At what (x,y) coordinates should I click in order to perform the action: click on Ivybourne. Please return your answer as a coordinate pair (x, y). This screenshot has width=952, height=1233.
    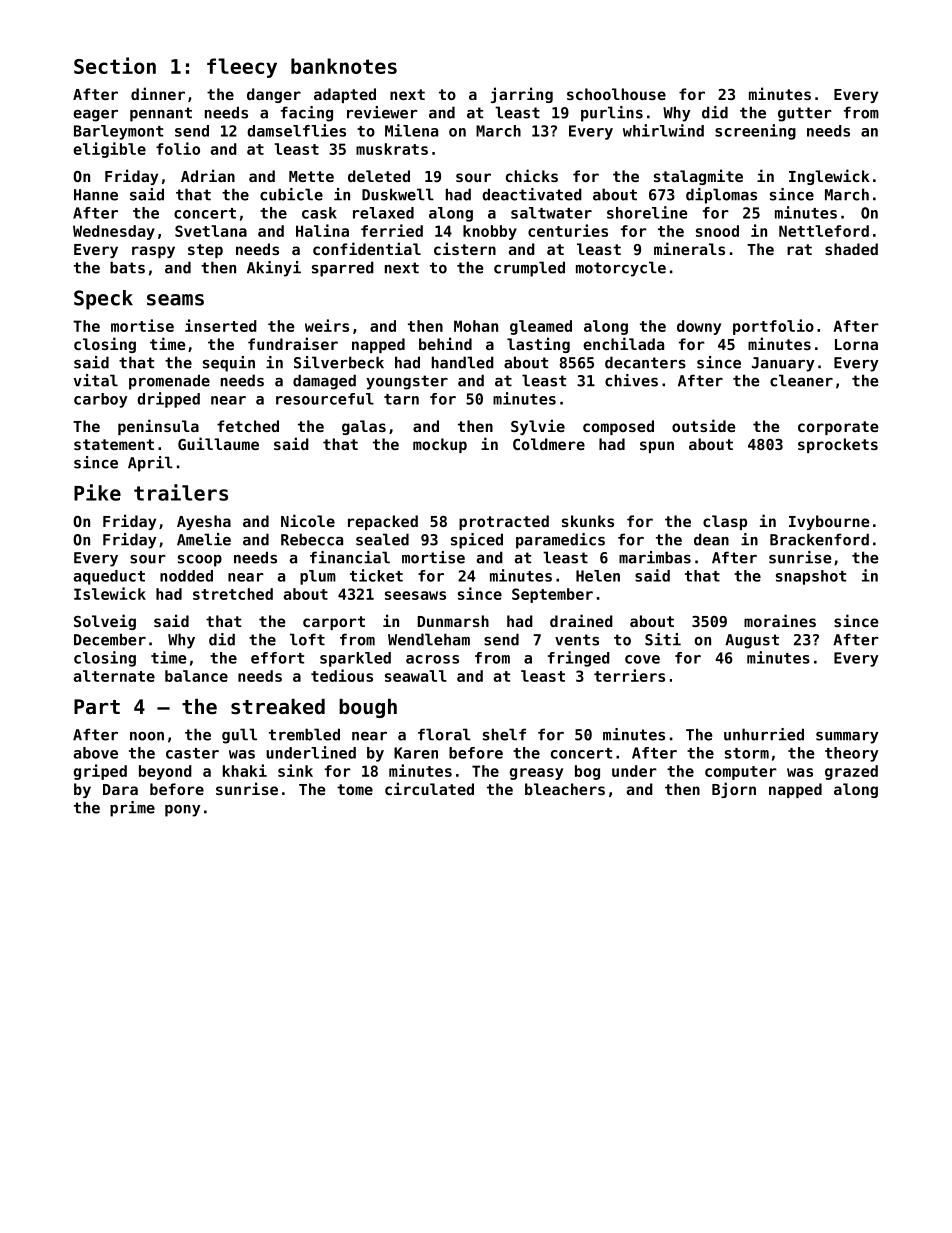
    Looking at the image, I should click on (829, 522).
